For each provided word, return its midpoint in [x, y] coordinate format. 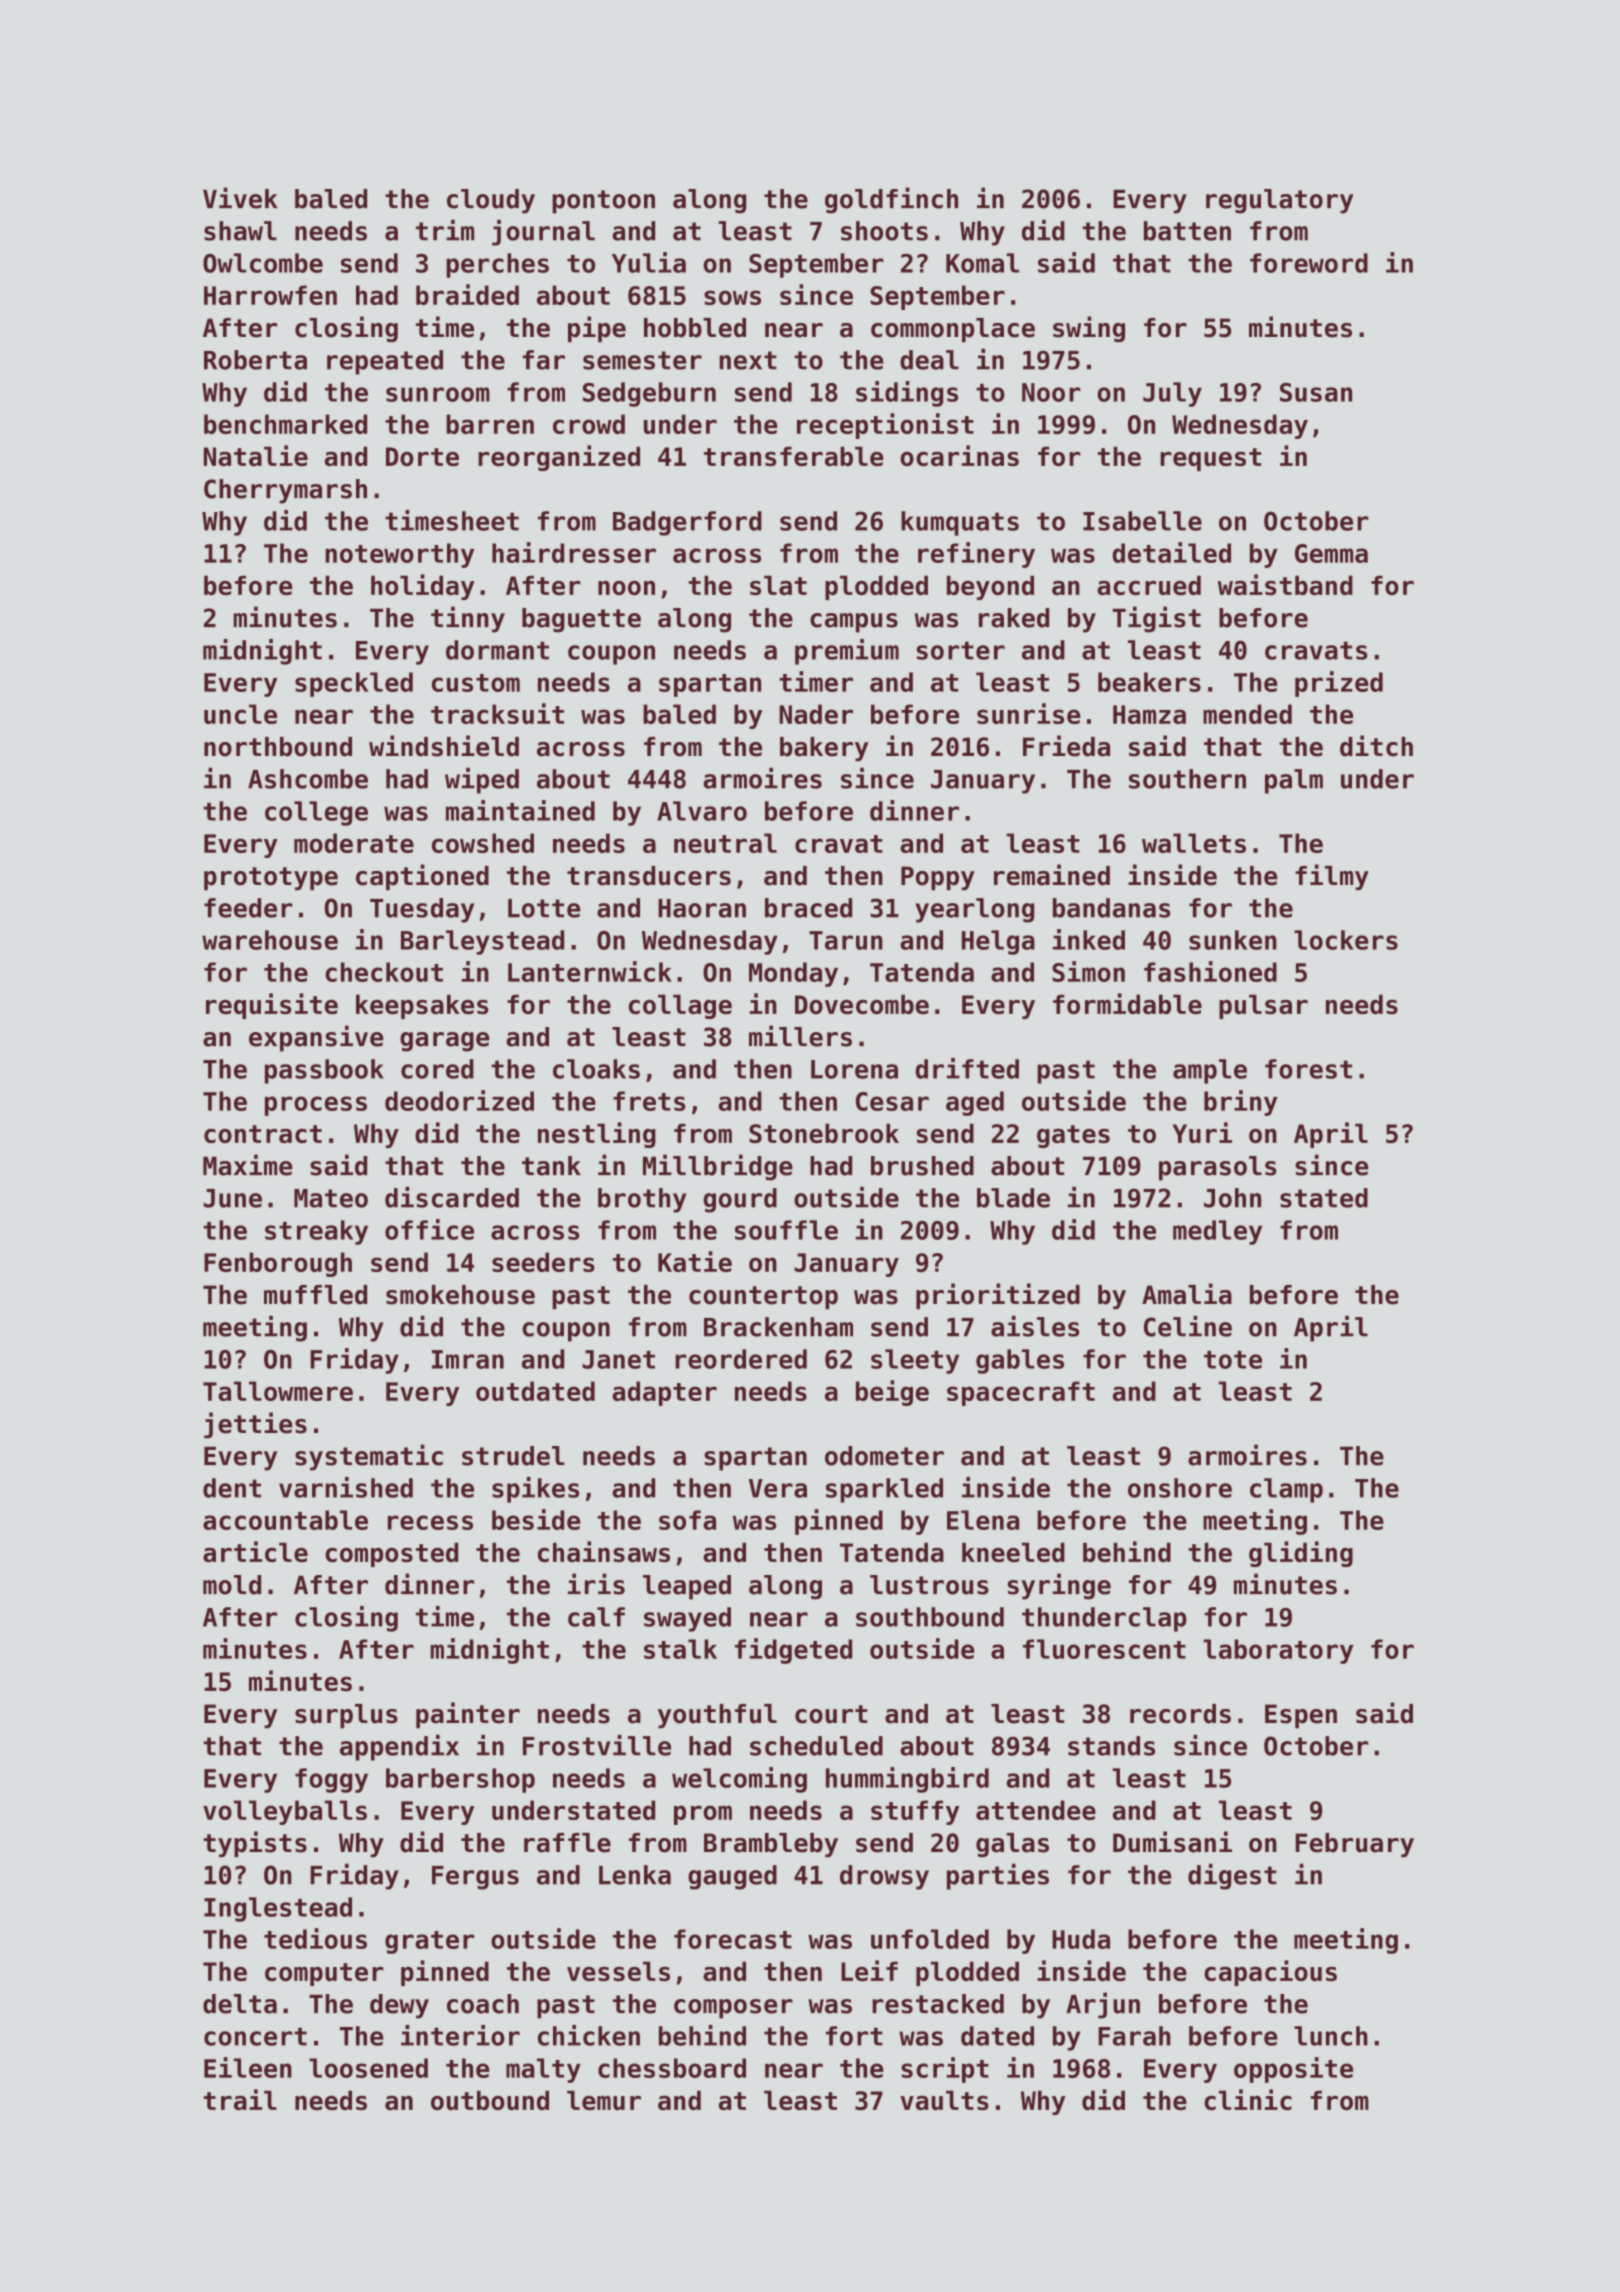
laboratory [1278, 1651]
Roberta [255, 360]
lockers [1346, 940]
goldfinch [891, 200]
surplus [346, 1716]
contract [263, 1134]
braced [808, 908]
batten [1187, 231]
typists [255, 1844]
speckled [354, 684]
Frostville [597, 1745]
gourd [740, 1200]
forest [1308, 1069]
